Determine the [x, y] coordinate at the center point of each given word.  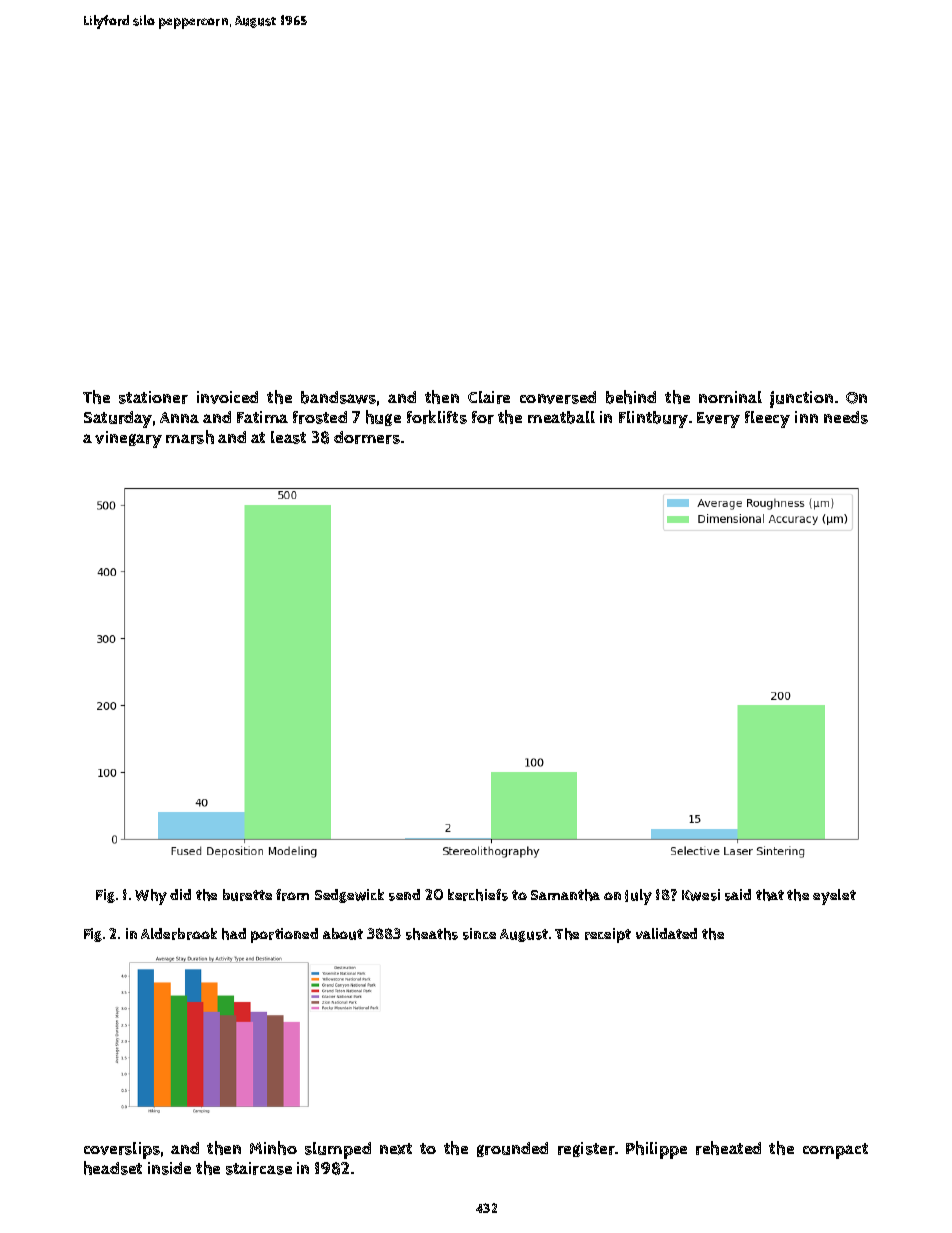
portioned [284, 935]
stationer [153, 397]
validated [666, 933]
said [738, 895]
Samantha [565, 895]
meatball [561, 417]
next [396, 1149]
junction [801, 399]
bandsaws [338, 397]
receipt [608, 935]
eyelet [834, 897]
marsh [190, 437]
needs [846, 417]
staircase [259, 1168]
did [180, 894]
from [292, 895]
